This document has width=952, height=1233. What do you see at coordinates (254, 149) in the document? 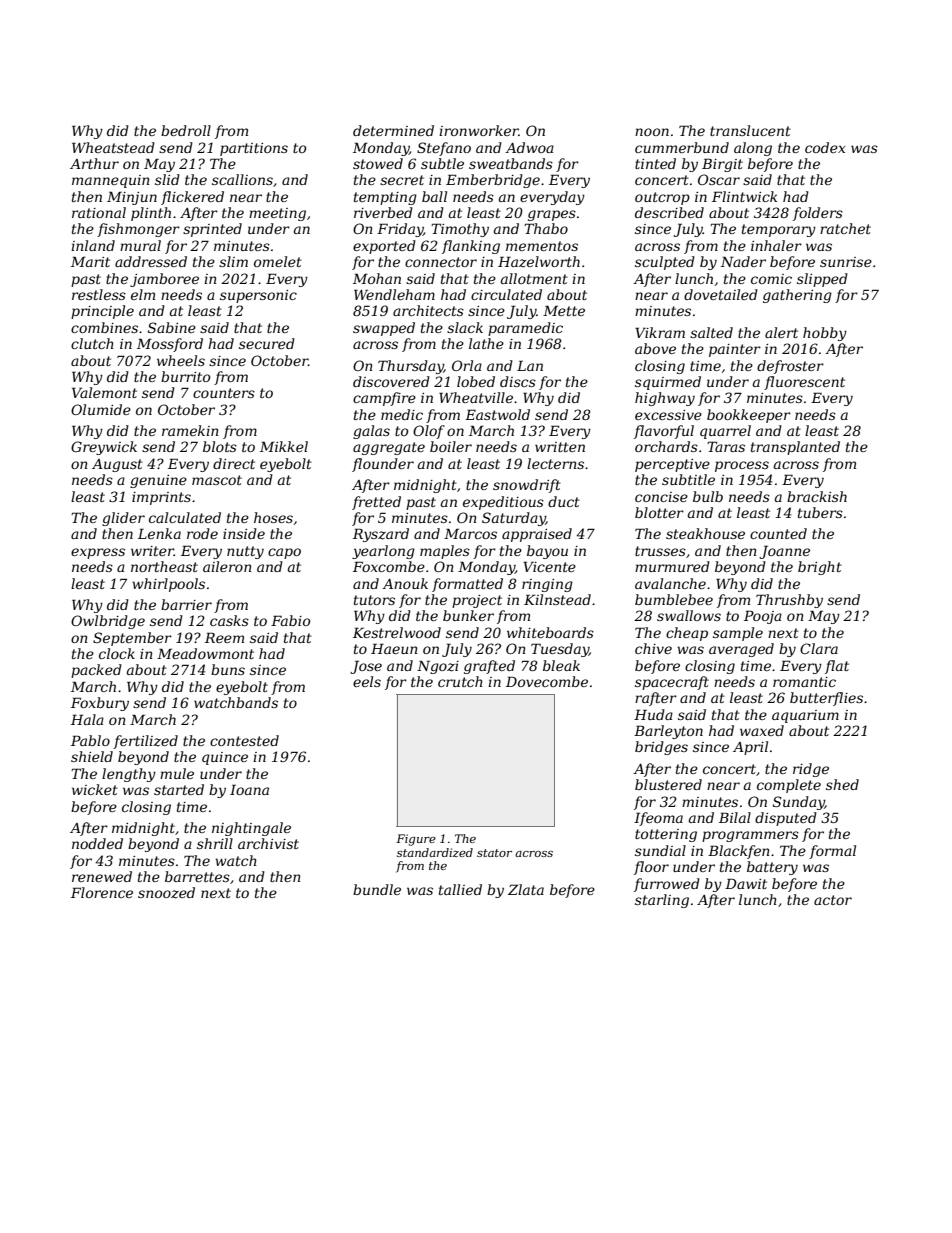
I see `partitions` at bounding box center [254, 149].
